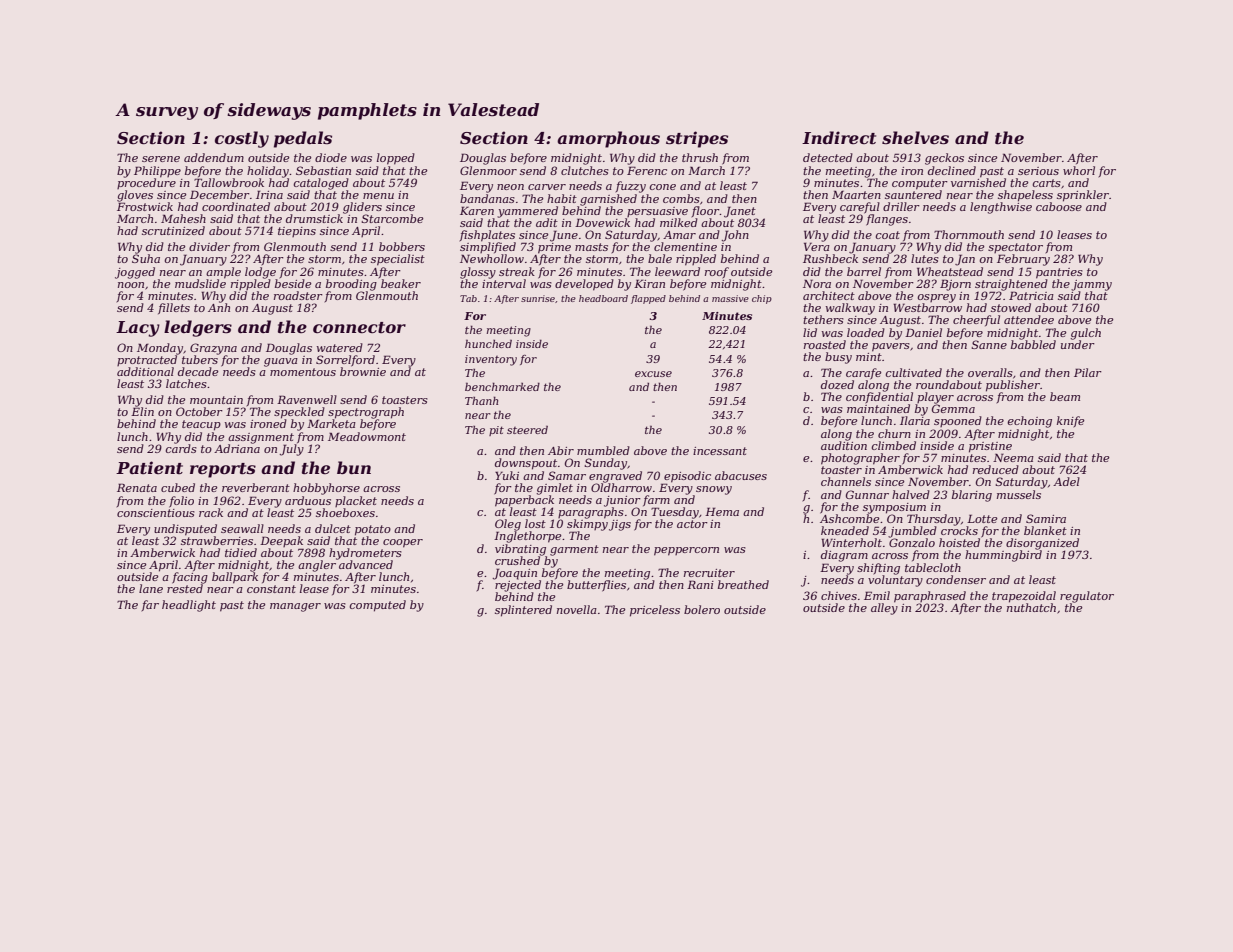 The image size is (1233, 952). Describe the element at coordinates (702, 609) in the document. I see `bolero` at that location.
